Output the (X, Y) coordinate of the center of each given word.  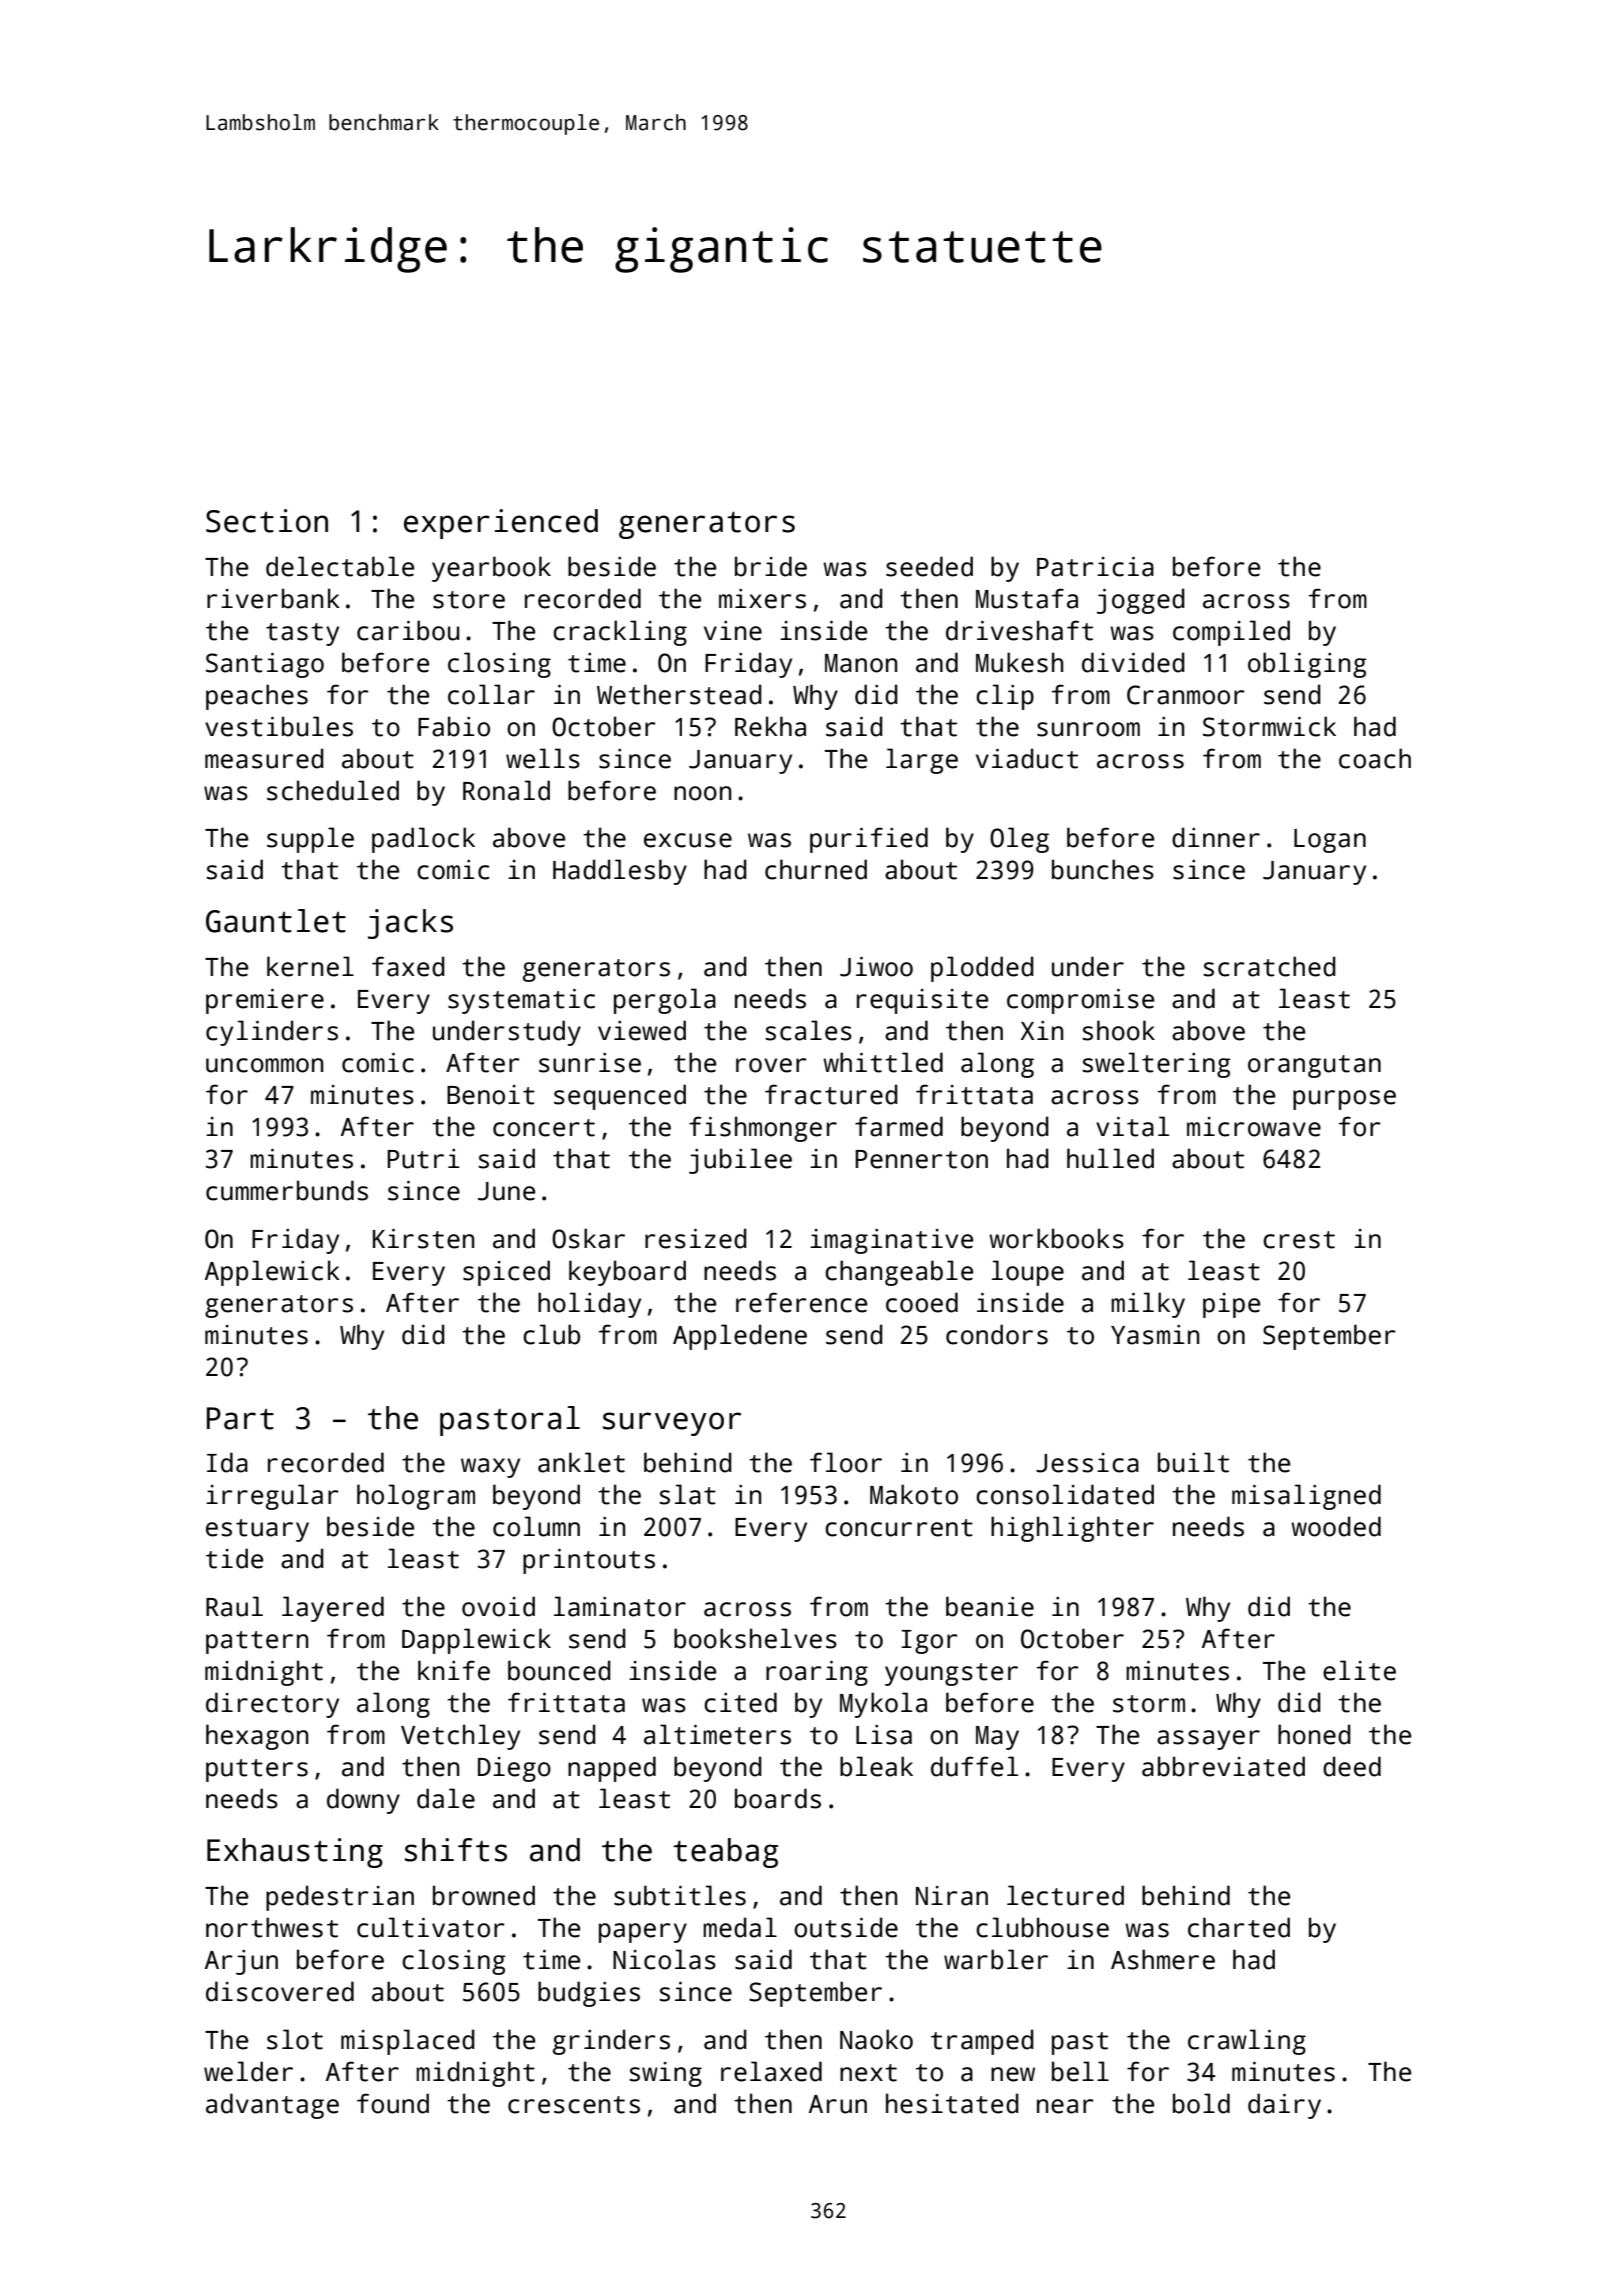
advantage (272, 2106)
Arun (838, 2104)
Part (240, 1418)
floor (846, 1462)
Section (267, 521)
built (1193, 1462)
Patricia (1095, 567)
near (1065, 2106)
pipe (1231, 1305)
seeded (929, 566)
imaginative (891, 1241)
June (506, 1191)
